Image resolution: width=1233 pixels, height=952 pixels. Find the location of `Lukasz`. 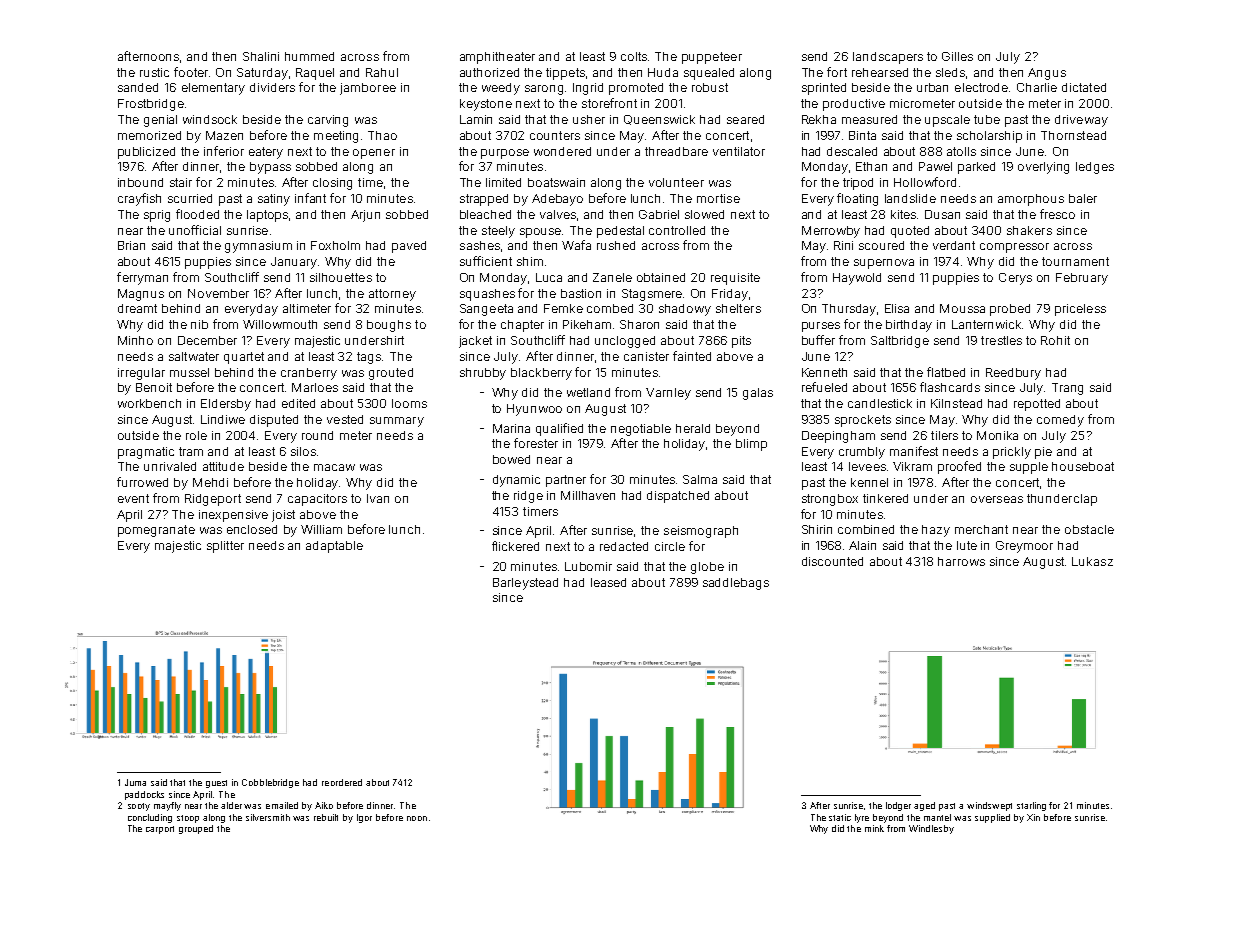

Lukasz is located at coordinates (1092, 561).
